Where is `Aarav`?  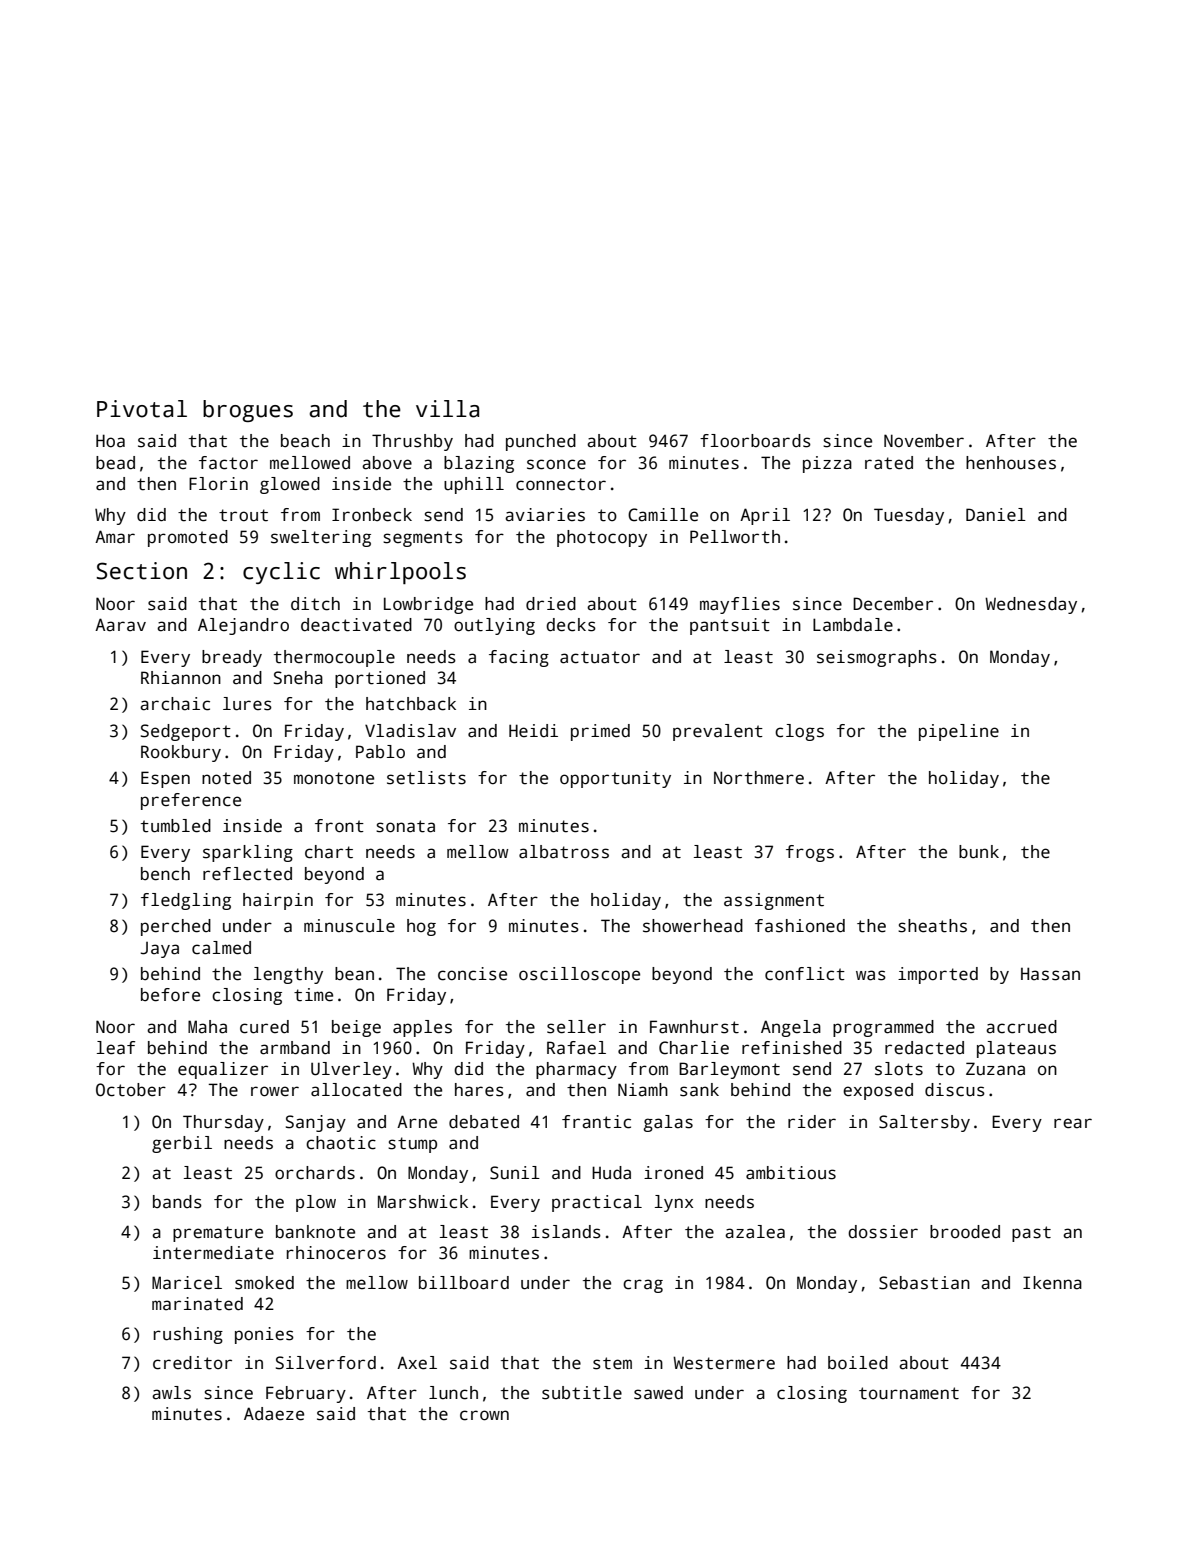 Aarav is located at coordinates (120, 625).
